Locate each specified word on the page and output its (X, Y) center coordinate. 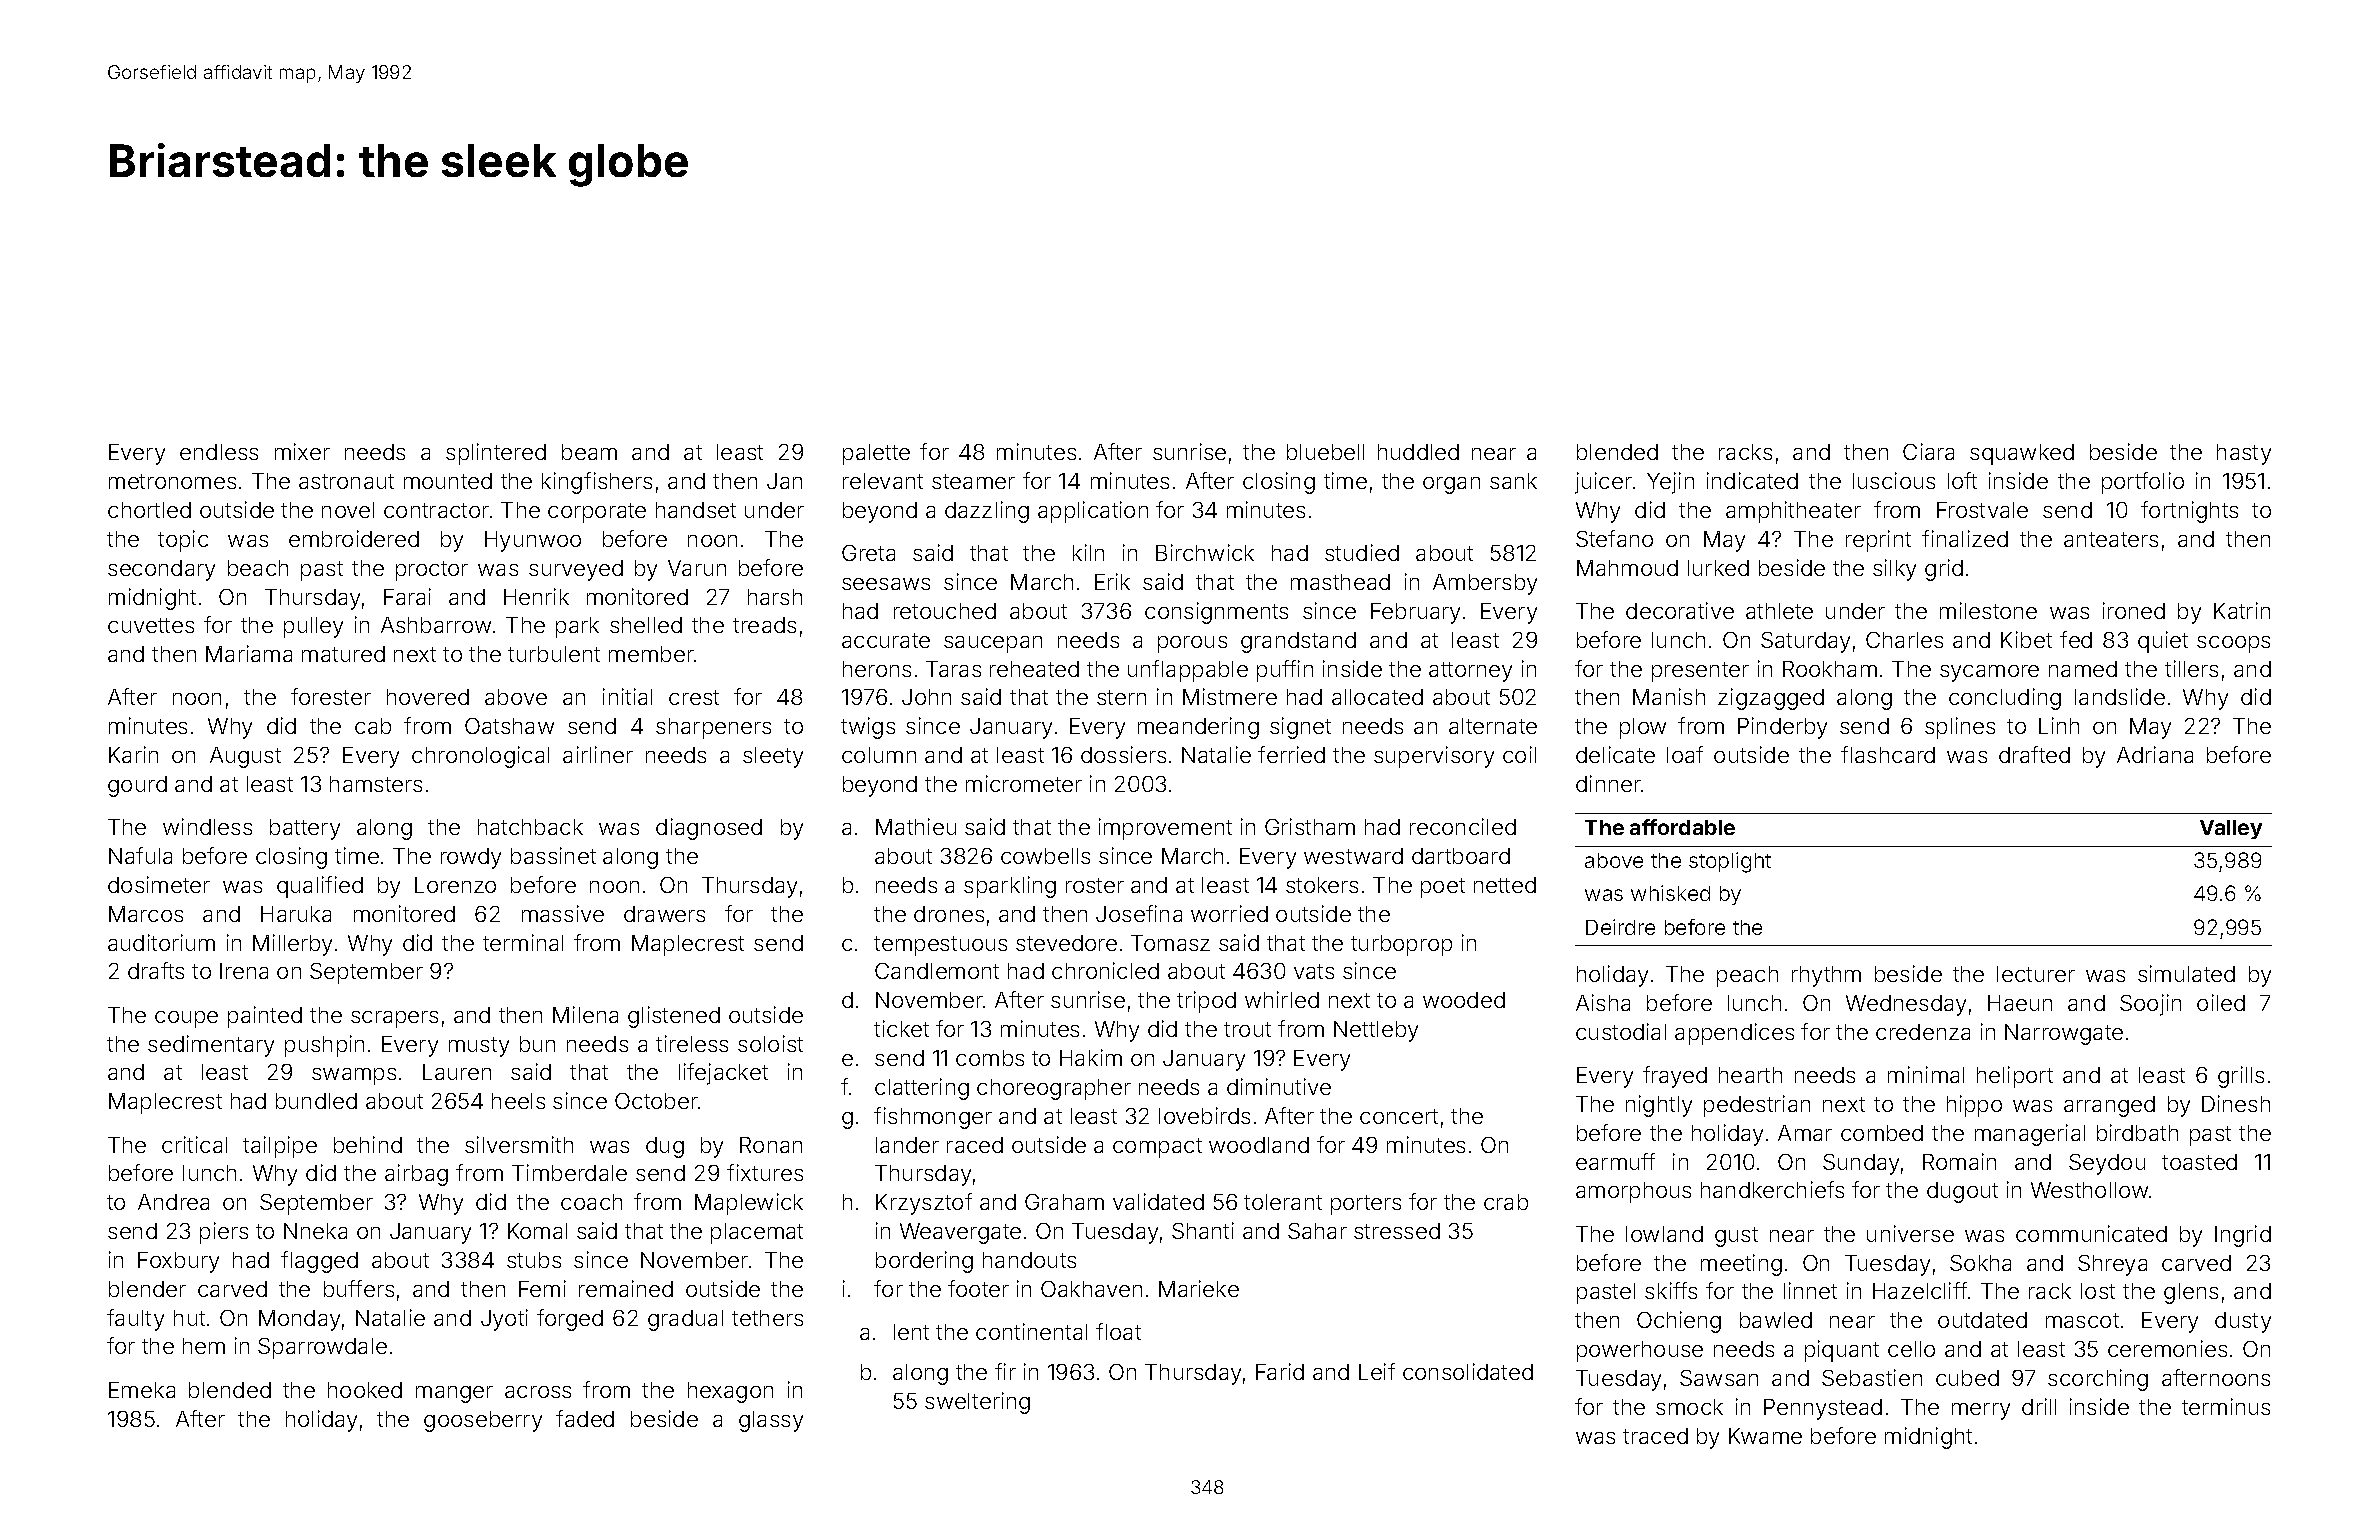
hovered (428, 697)
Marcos (146, 914)
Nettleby (1376, 1031)
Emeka (142, 1390)
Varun (697, 568)
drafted (2034, 754)
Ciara (1928, 451)
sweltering (977, 1403)
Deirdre (1620, 927)
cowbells (1045, 856)
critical (194, 1144)
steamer (973, 481)
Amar (1805, 1133)
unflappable (1188, 671)
